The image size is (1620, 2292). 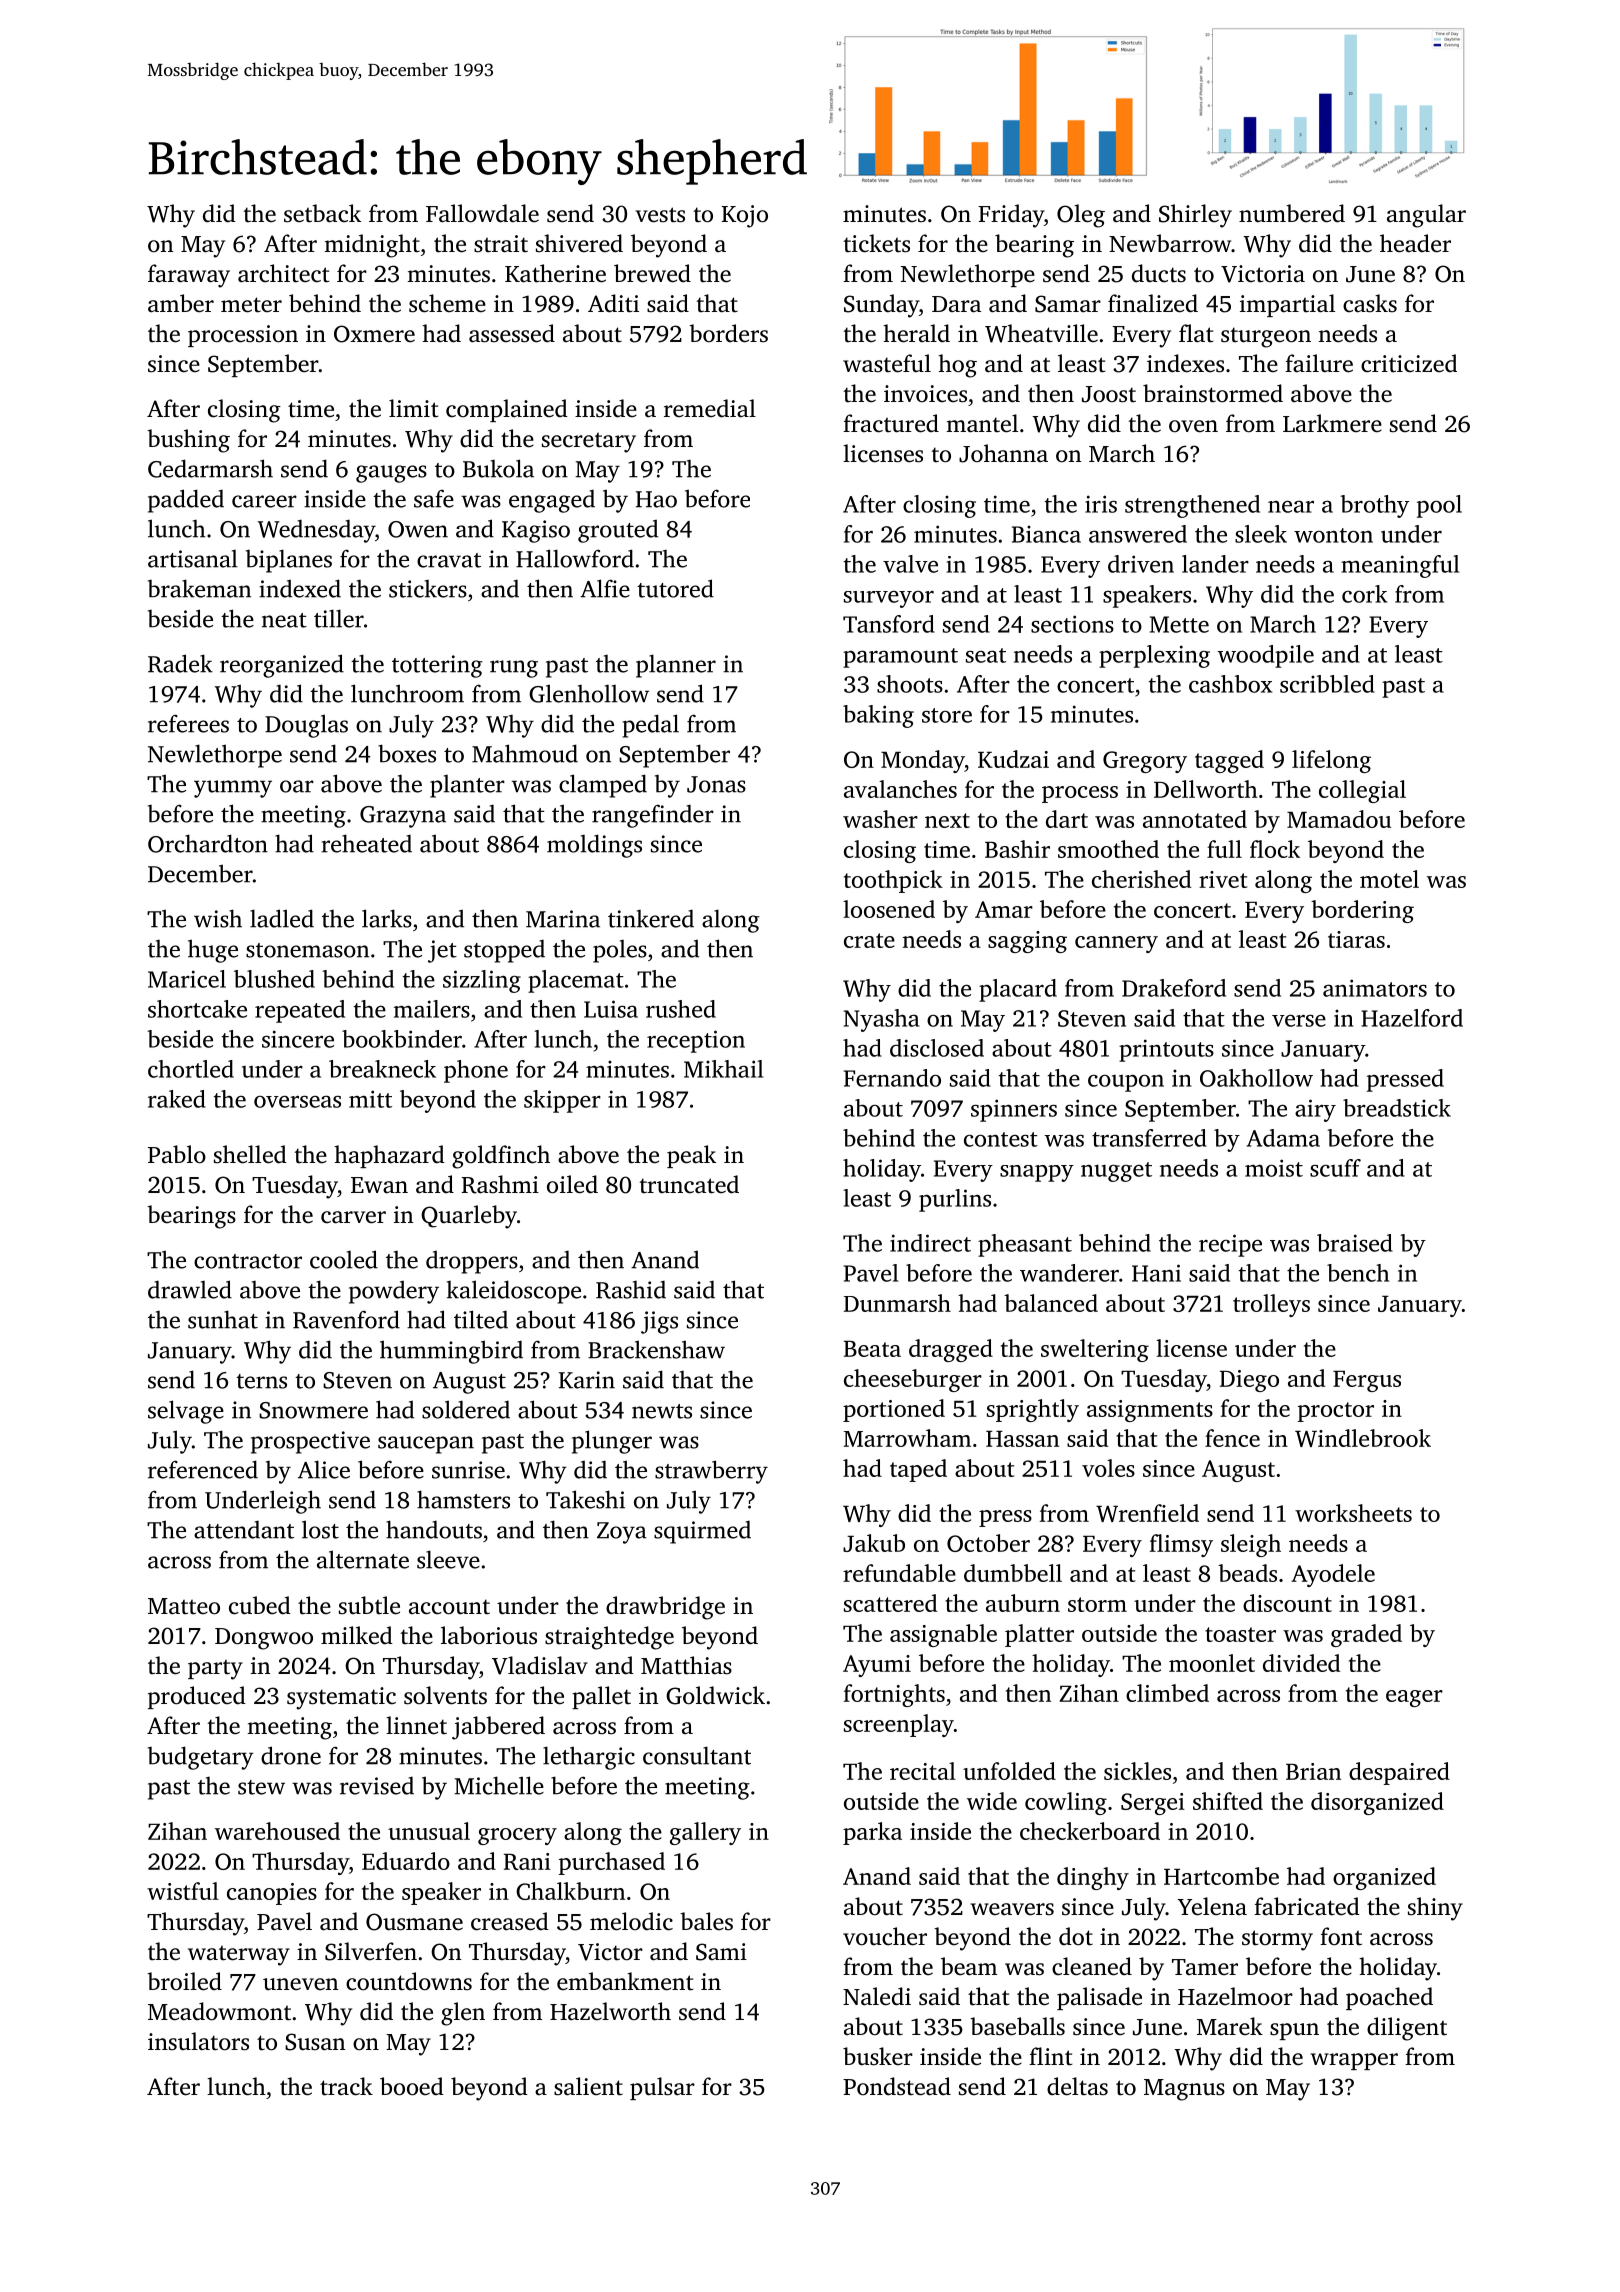 I want to click on Rashid, so click(x=631, y=1289).
